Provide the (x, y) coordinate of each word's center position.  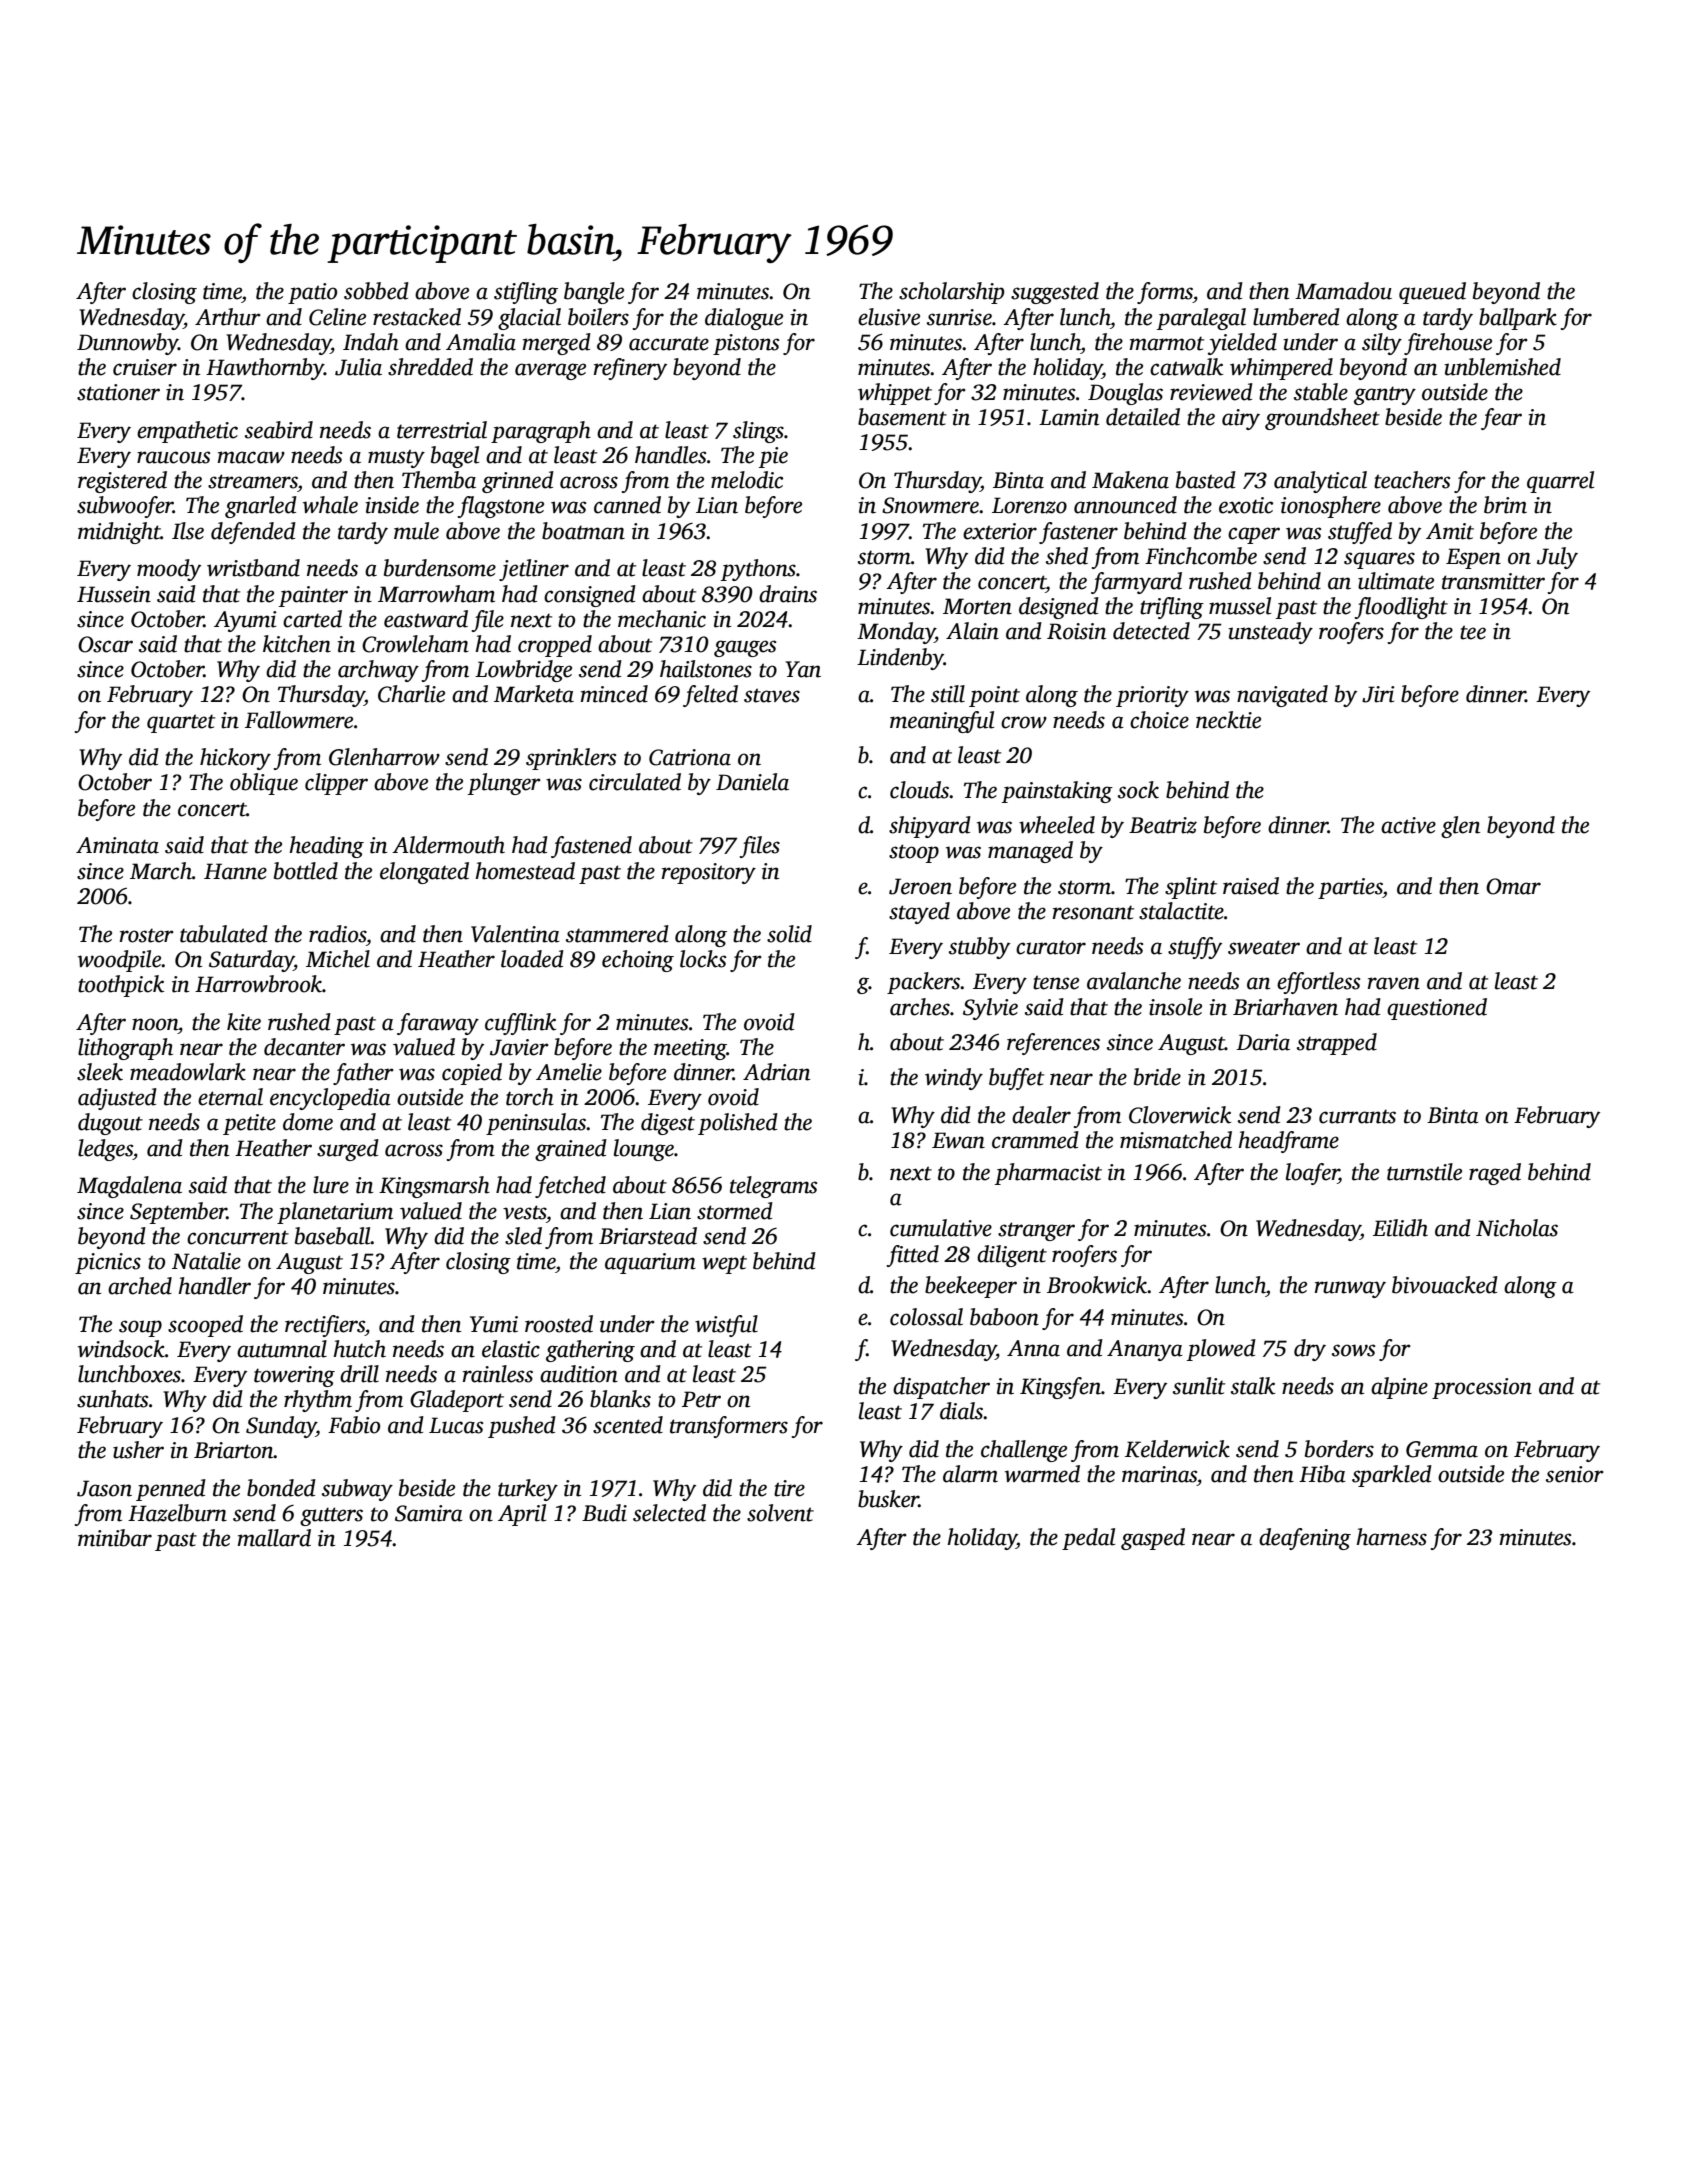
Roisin (1076, 631)
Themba (439, 480)
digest (668, 1124)
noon (155, 1024)
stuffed (1360, 533)
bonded (281, 1488)
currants (1357, 1116)
